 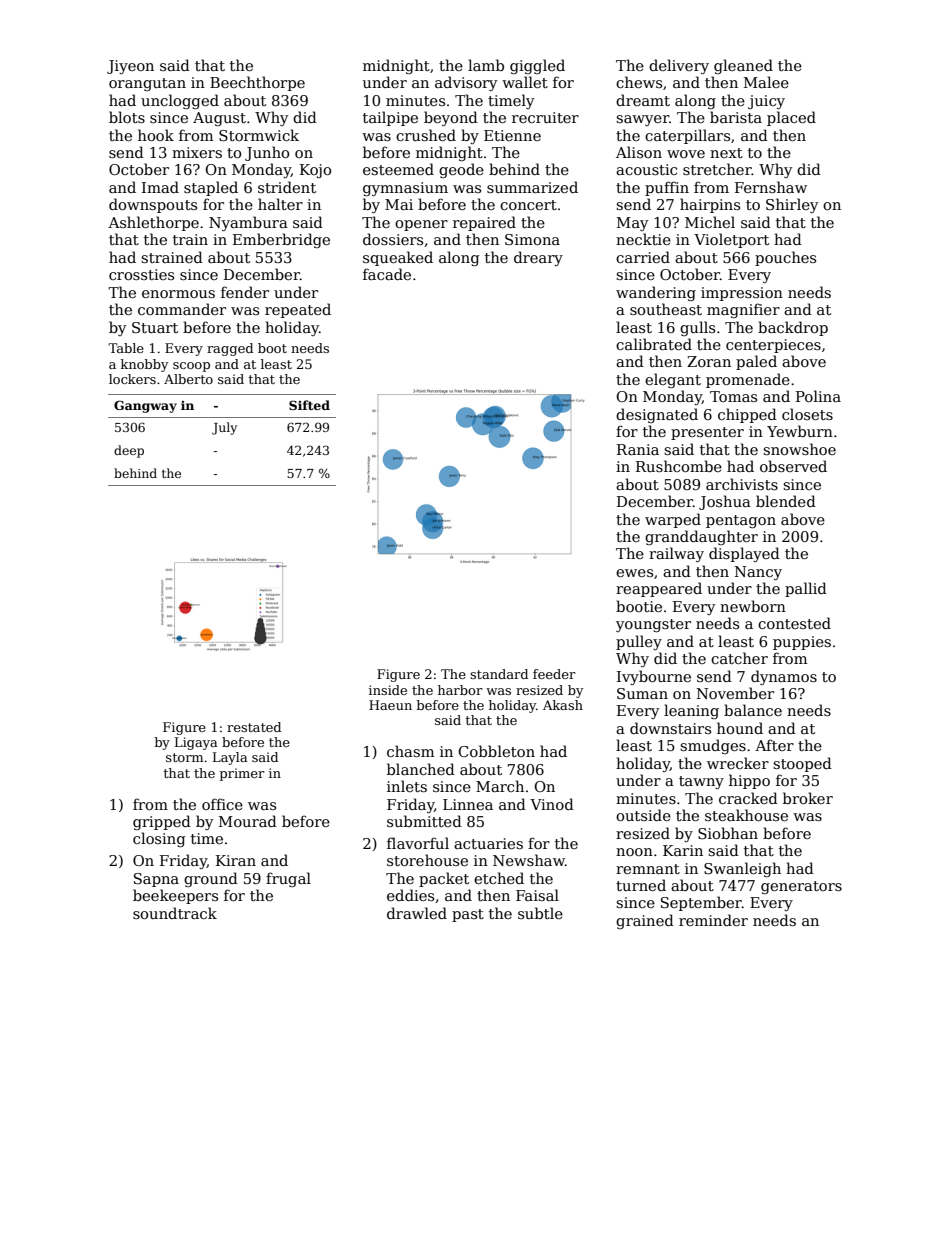 I want to click on Jiyeon, so click(x=130, y=67).
